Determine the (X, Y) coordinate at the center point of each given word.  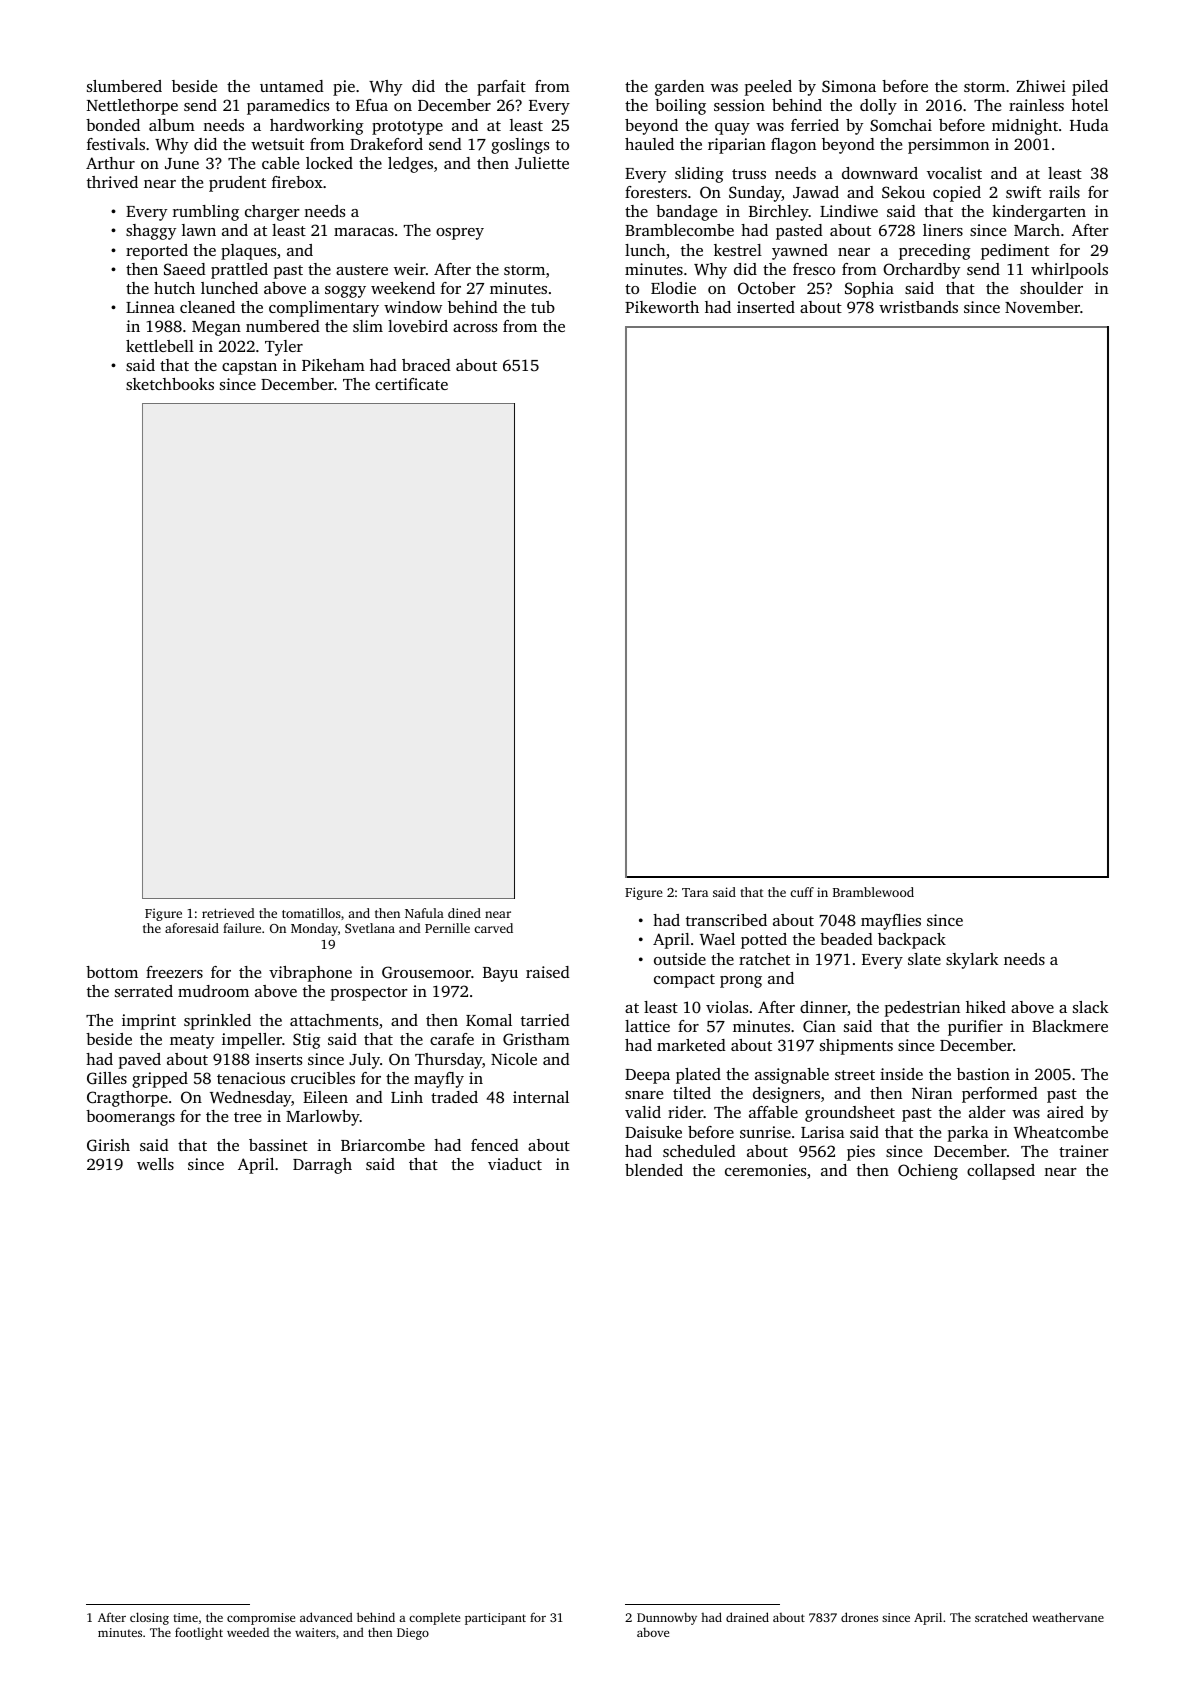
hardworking (317, 127)
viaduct (515, 1164)
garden (679, 88)
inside (901, 1074)
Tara (695, 892)
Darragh (322, 1166)
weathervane (1068, 1617)
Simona (849, 86)
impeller (252, 1041)
